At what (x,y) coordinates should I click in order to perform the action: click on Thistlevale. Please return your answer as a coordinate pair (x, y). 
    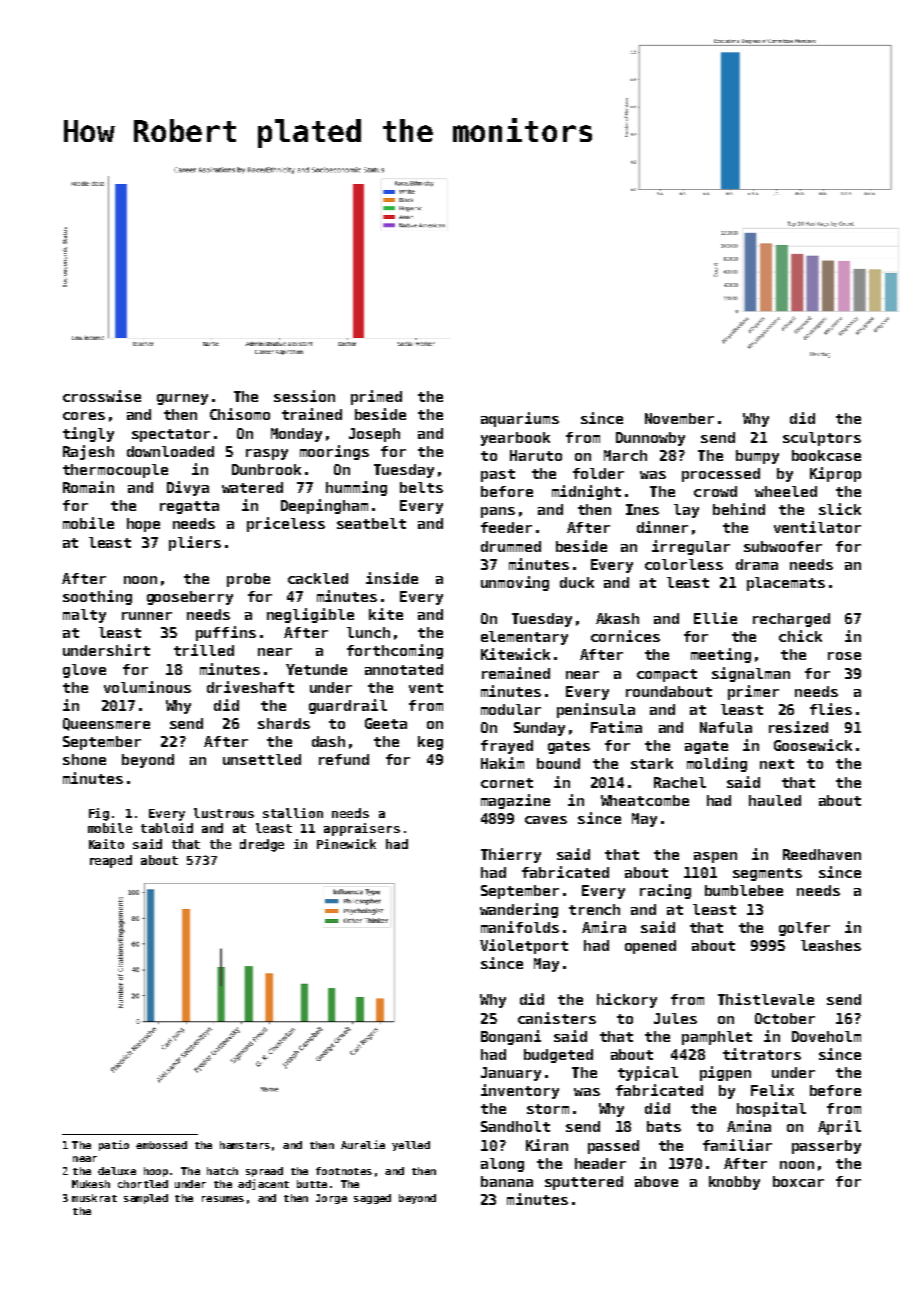
    Looking at the image, I should click on (766, 999).
